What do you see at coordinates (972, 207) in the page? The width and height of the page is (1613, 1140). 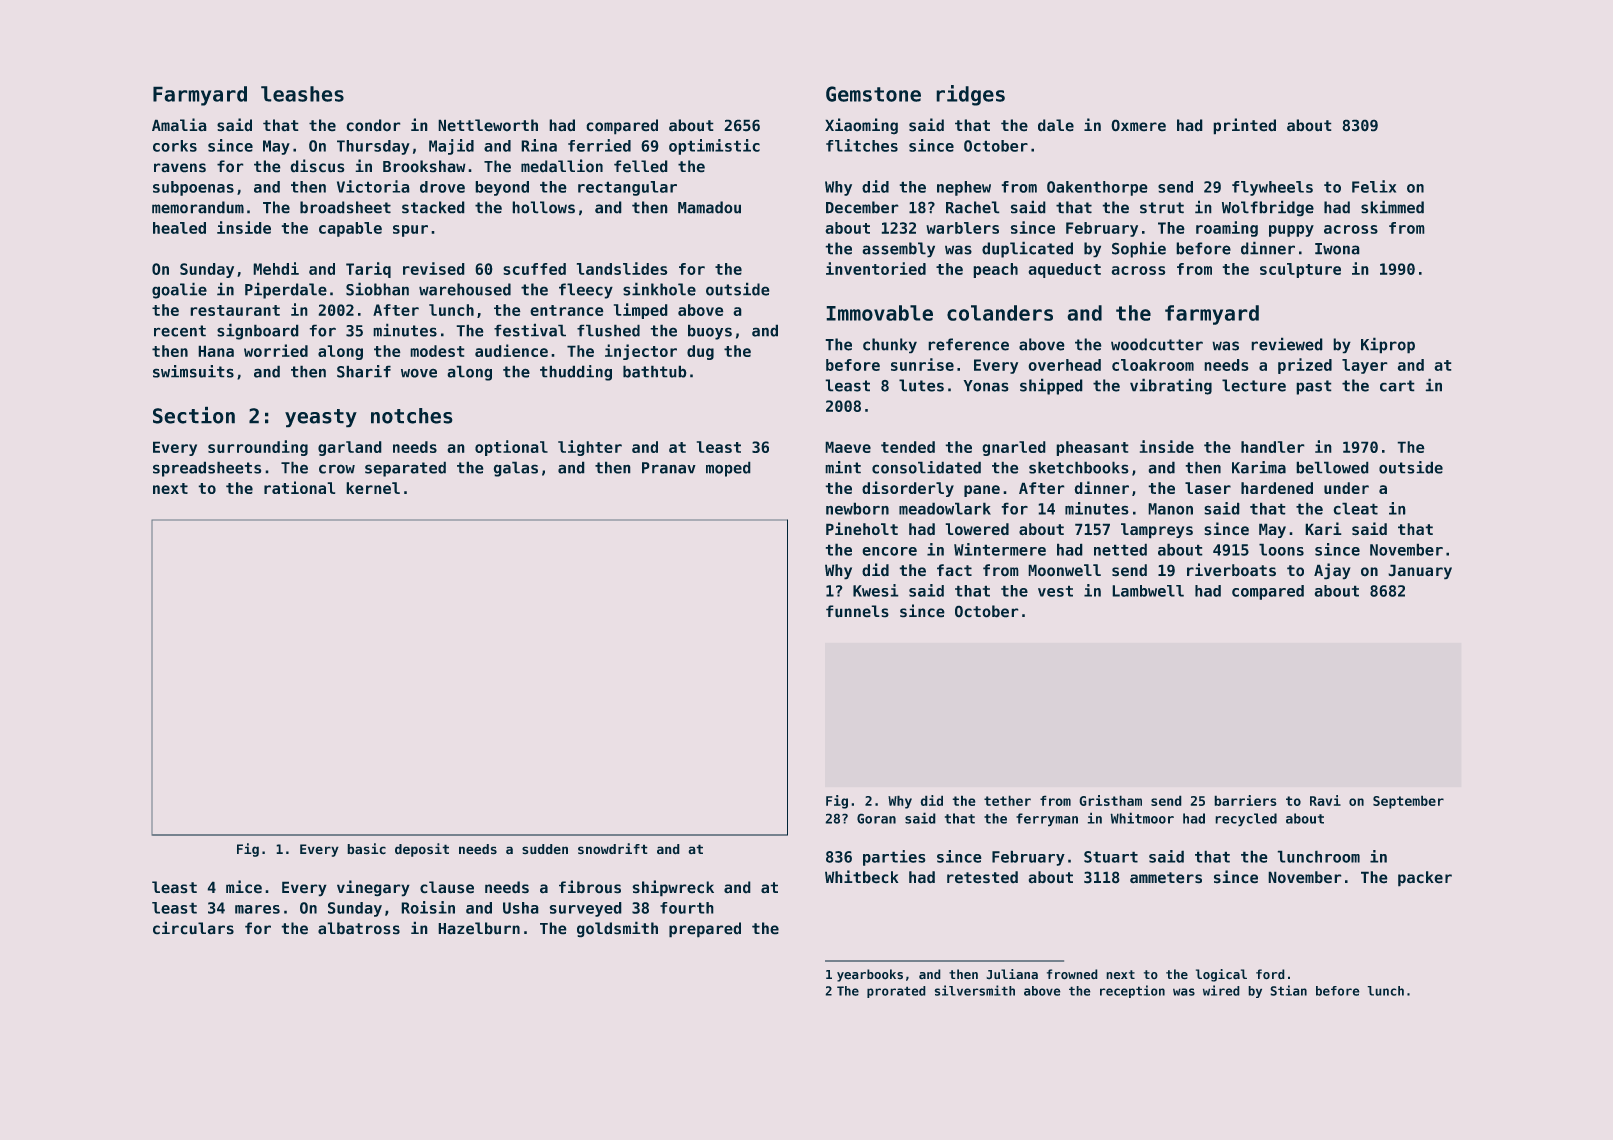 I see `Rachel` at bounding box center [972, 207].
